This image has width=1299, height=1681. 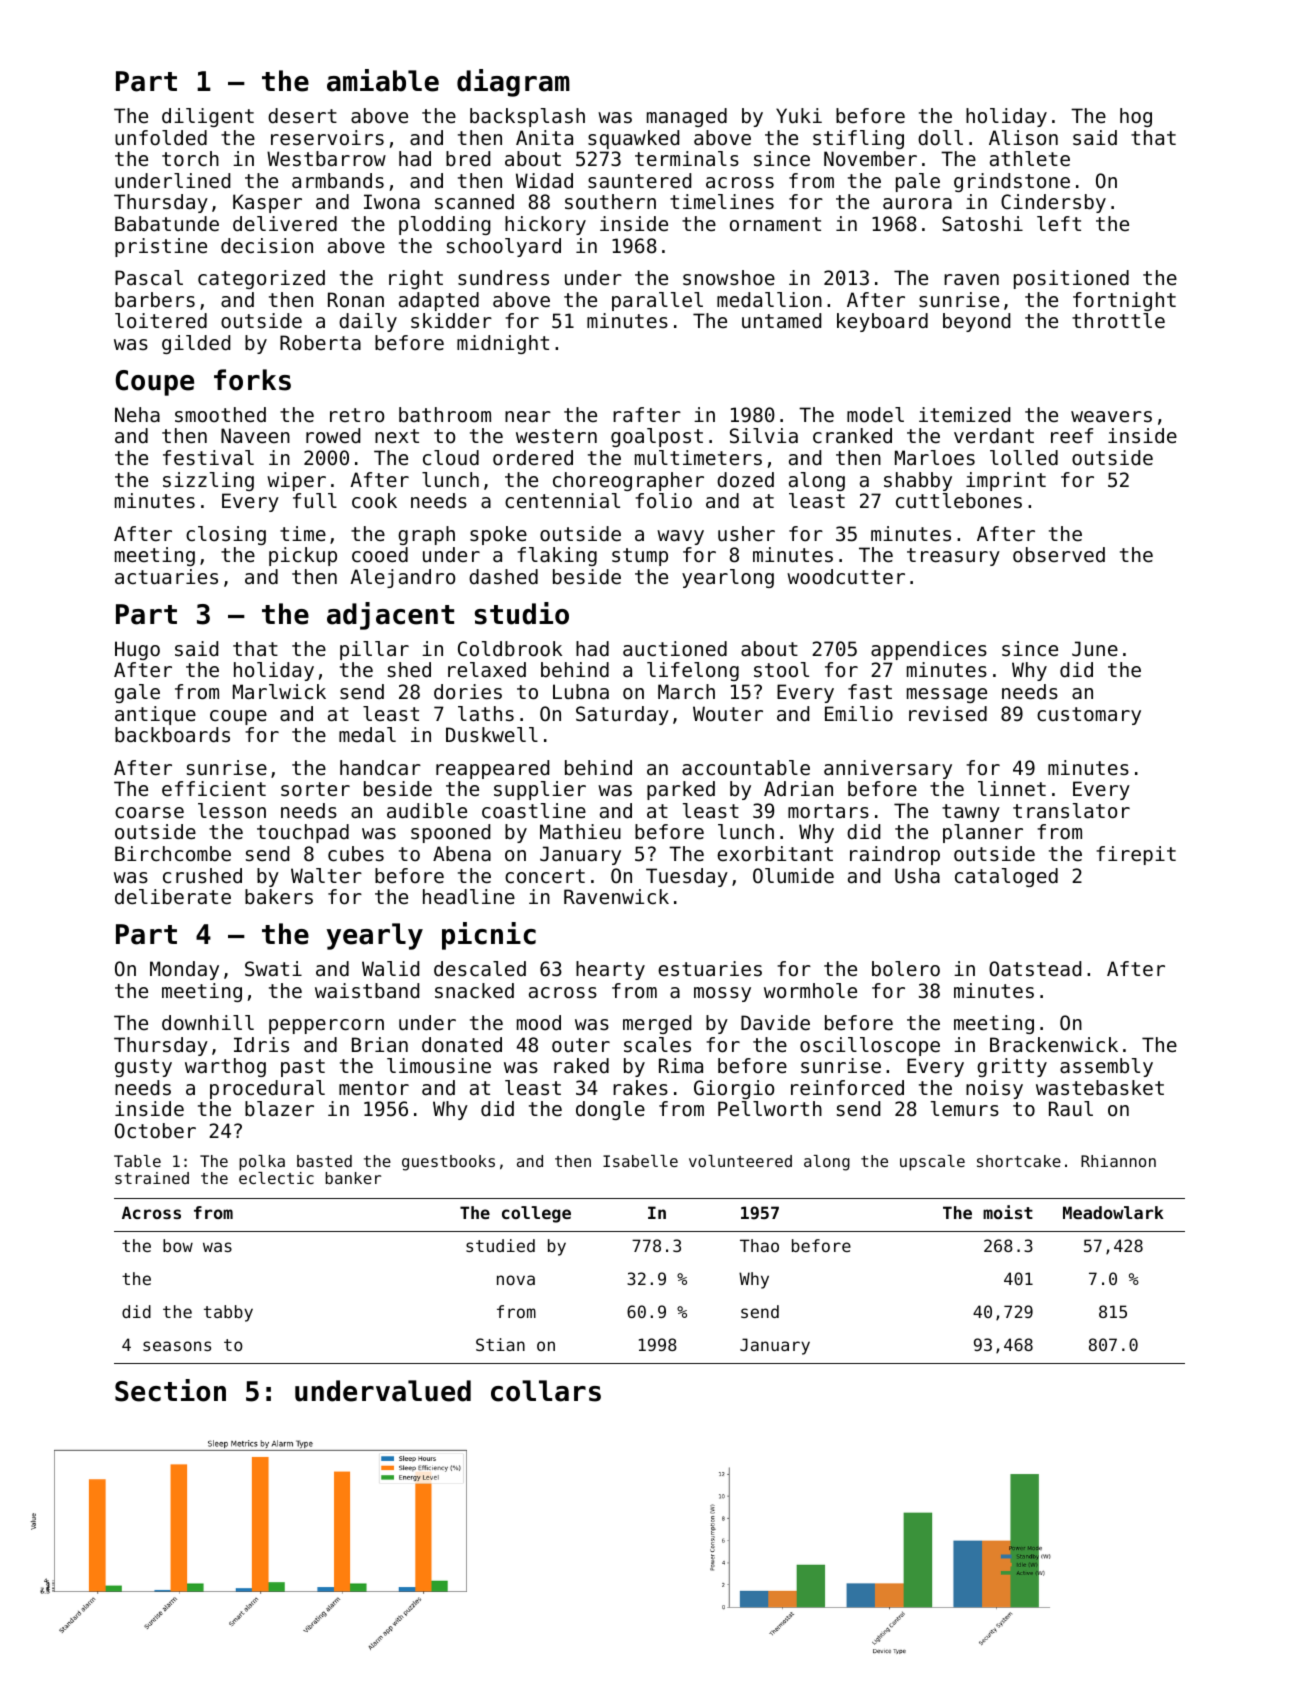 I want to click on tabby, so click(x=228, y=1313).
